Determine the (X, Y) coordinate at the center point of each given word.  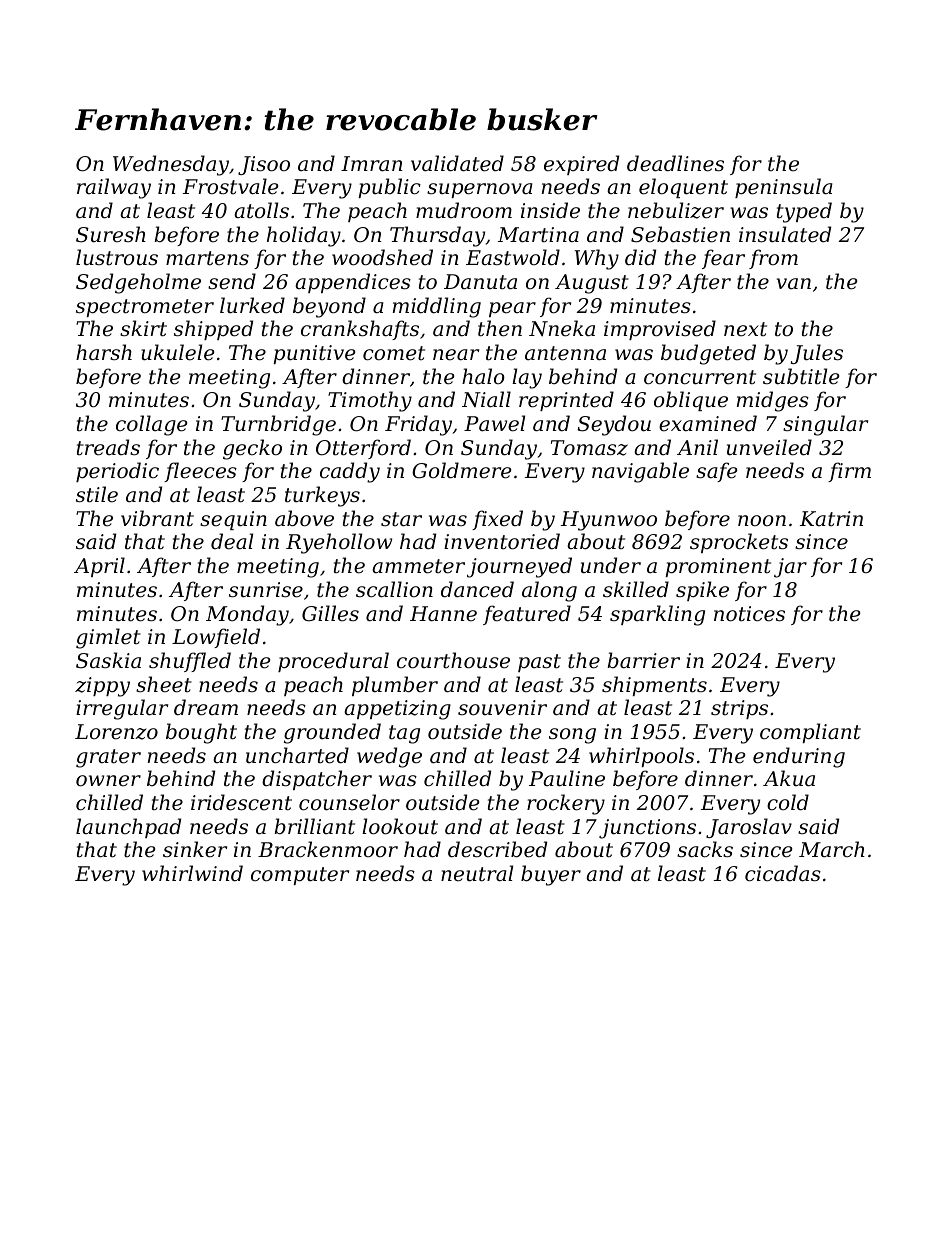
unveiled (769, 447)
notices (749, 614)
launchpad (128, 828)
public (390, 188)
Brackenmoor (328, 849)
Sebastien (680, 234)
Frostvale (230, 186)
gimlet (108, 638)
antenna (565, 353)
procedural (333, 662)
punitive (314, 354)
